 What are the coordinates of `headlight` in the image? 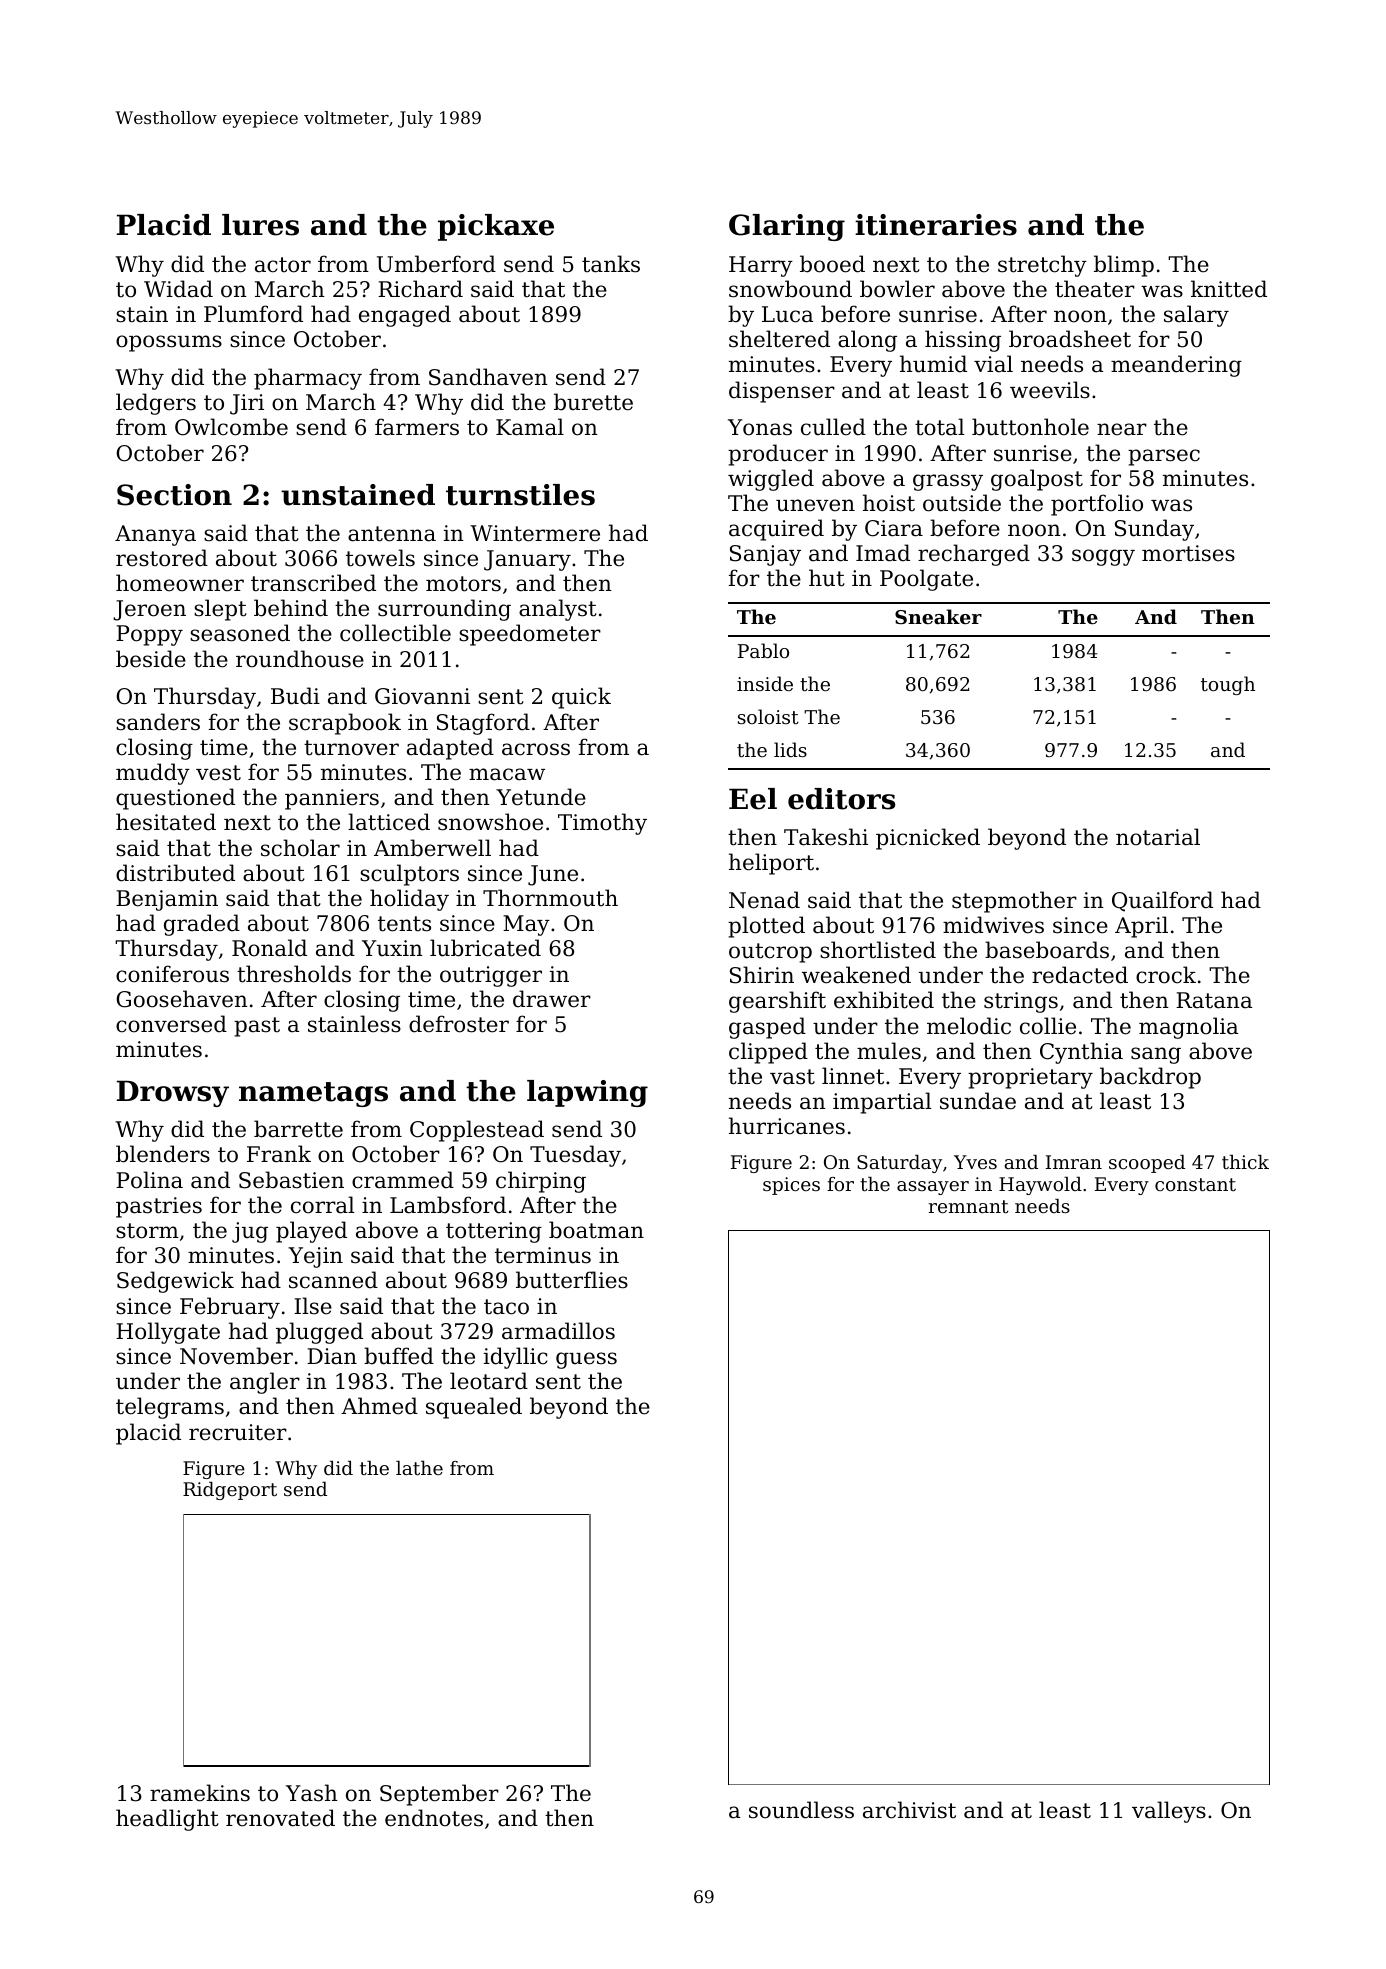 It's located at (167, 1820).
